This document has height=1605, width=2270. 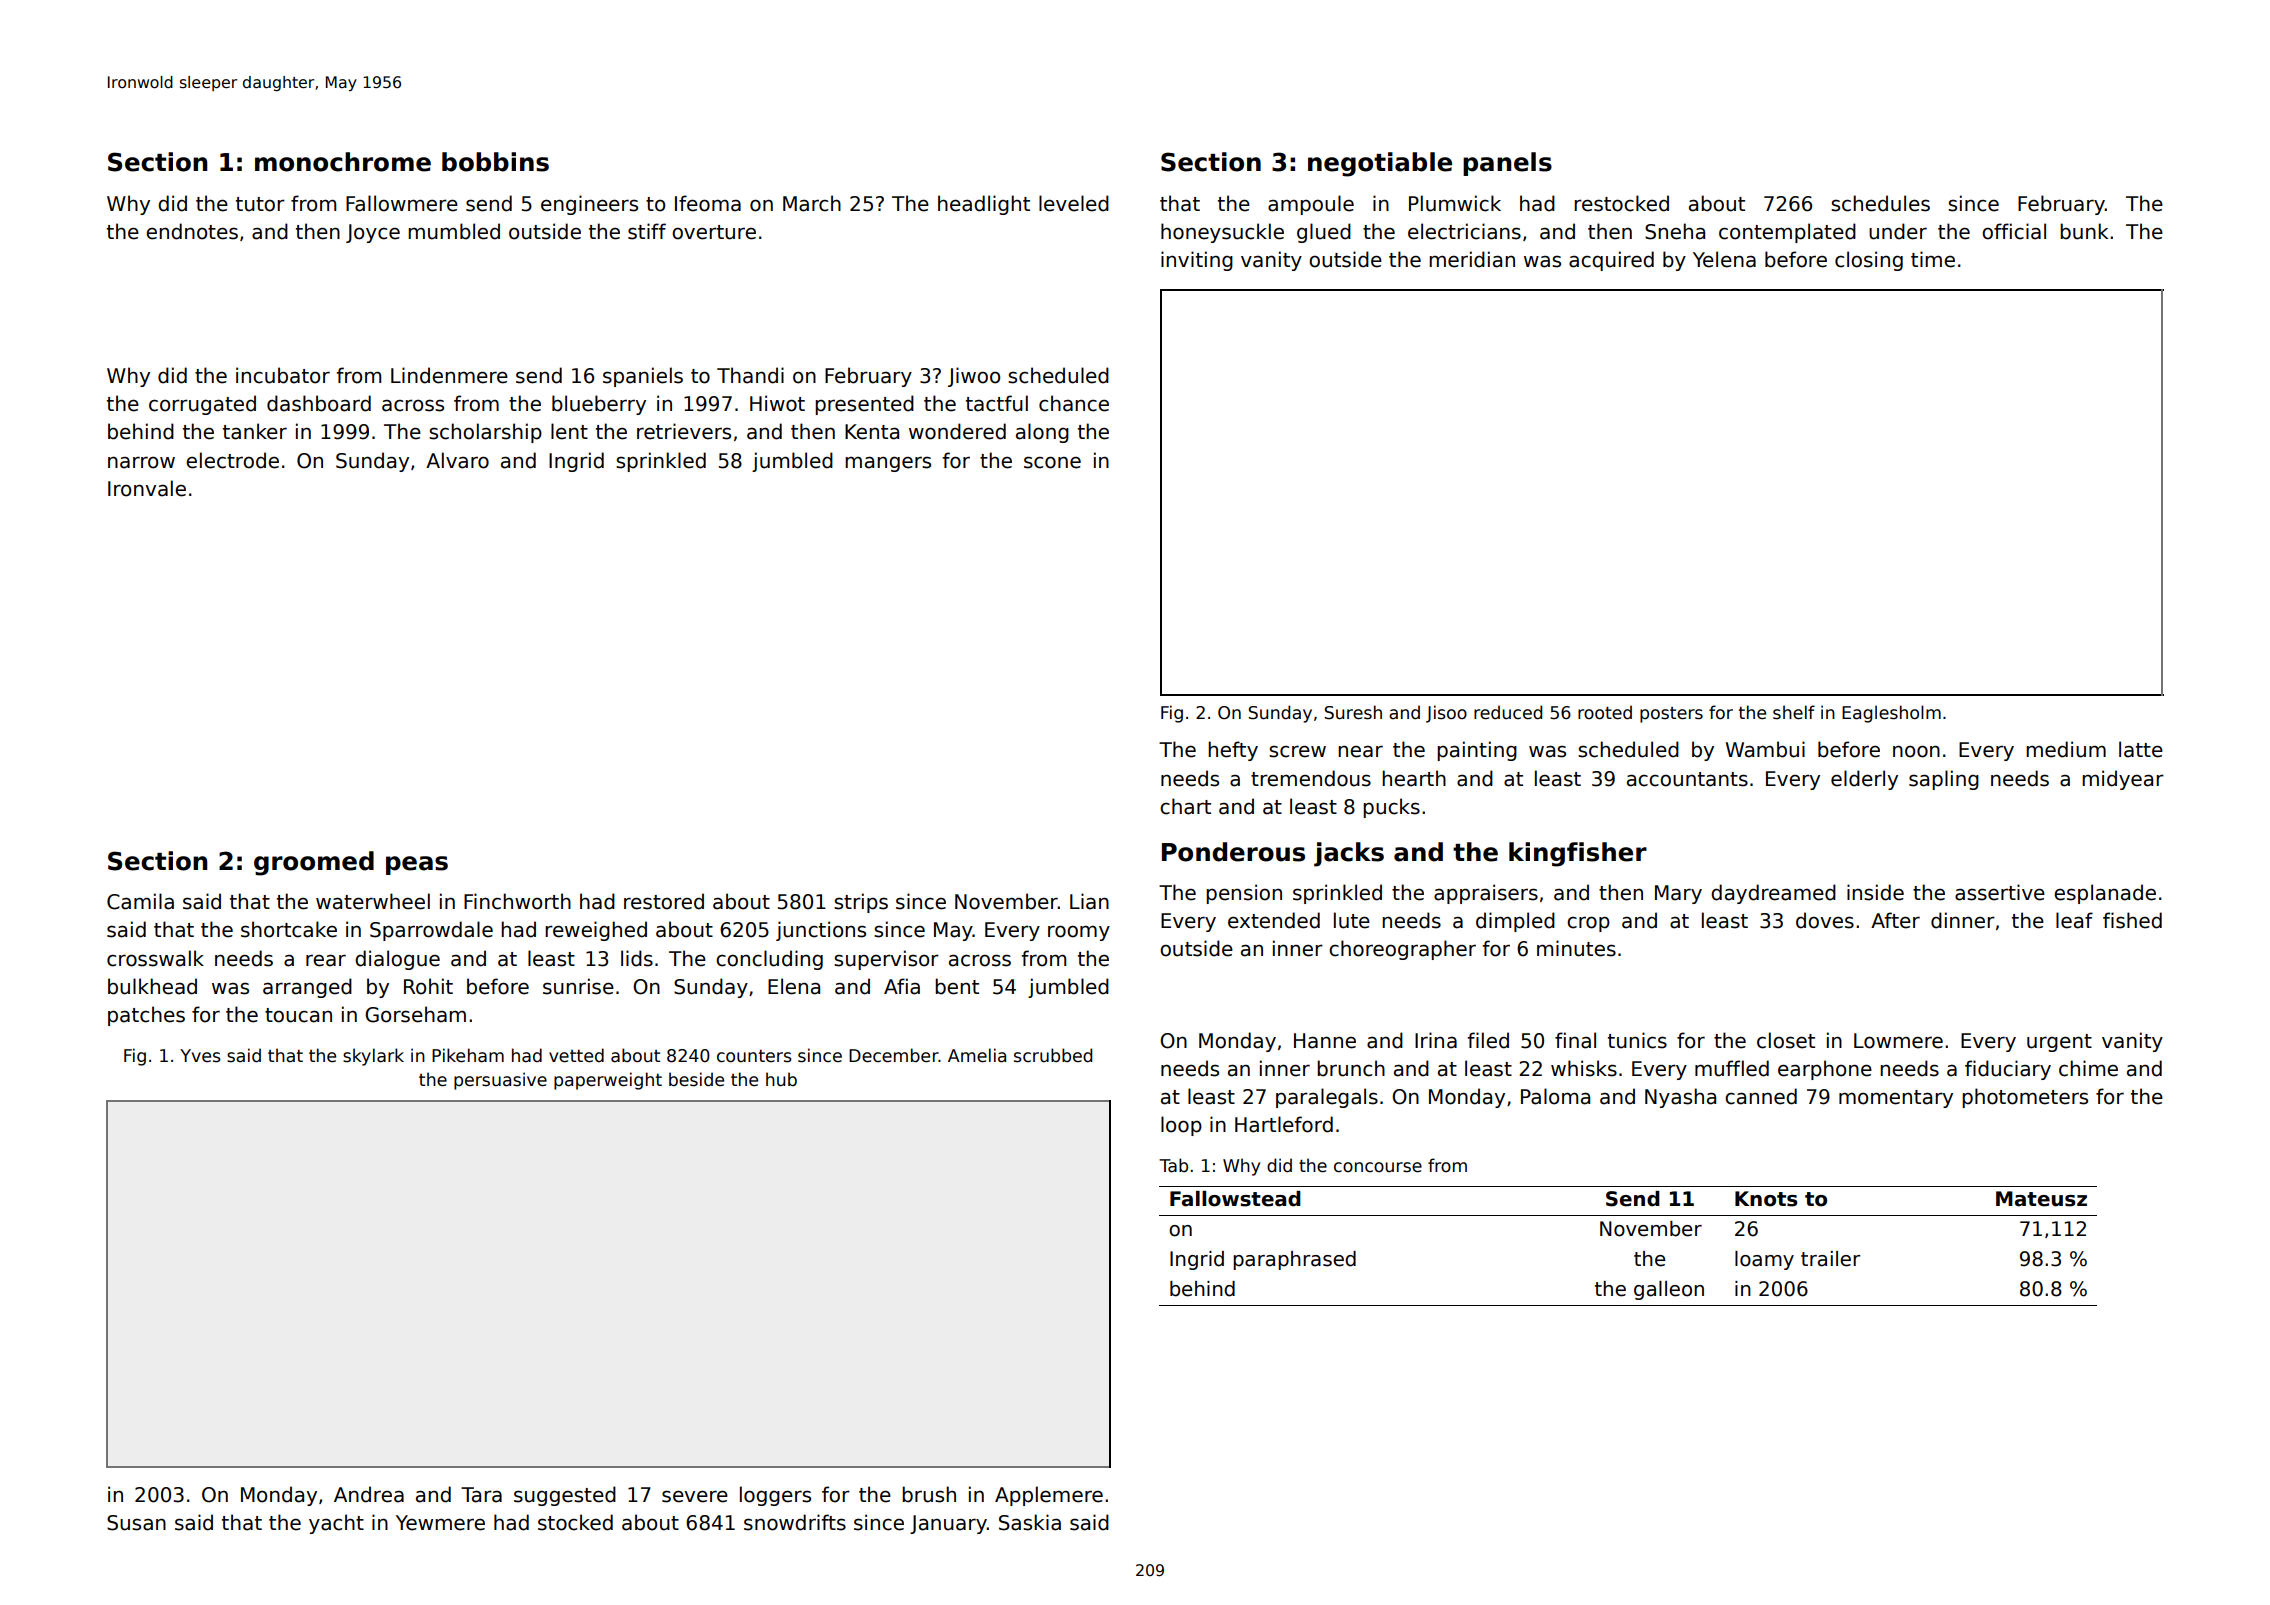 What do you see at coordinates (336, 1524) in the document?
I see `yacht` at bounding box center [336, 1524].
